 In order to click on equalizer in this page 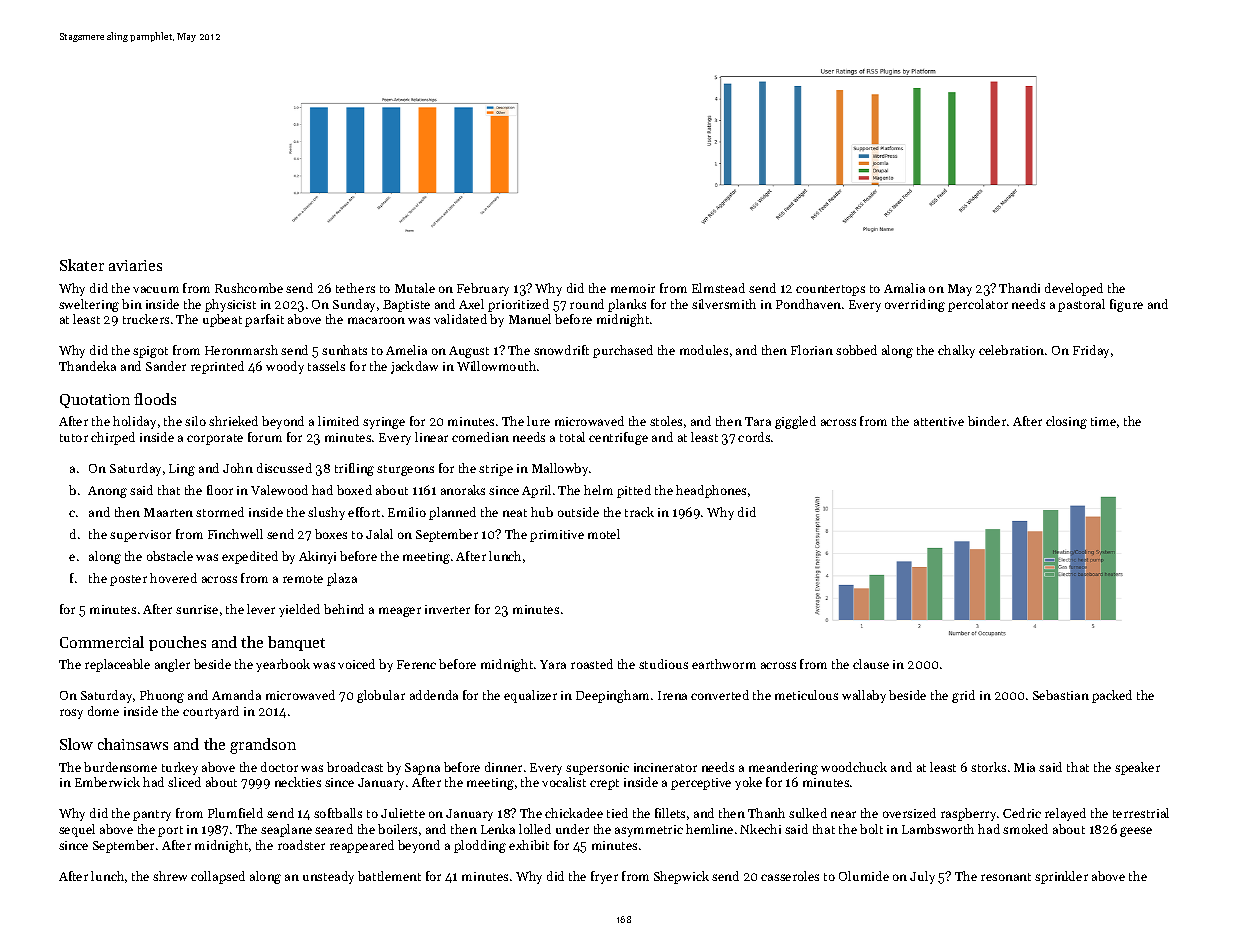, I will do `click(530, 696)`.
